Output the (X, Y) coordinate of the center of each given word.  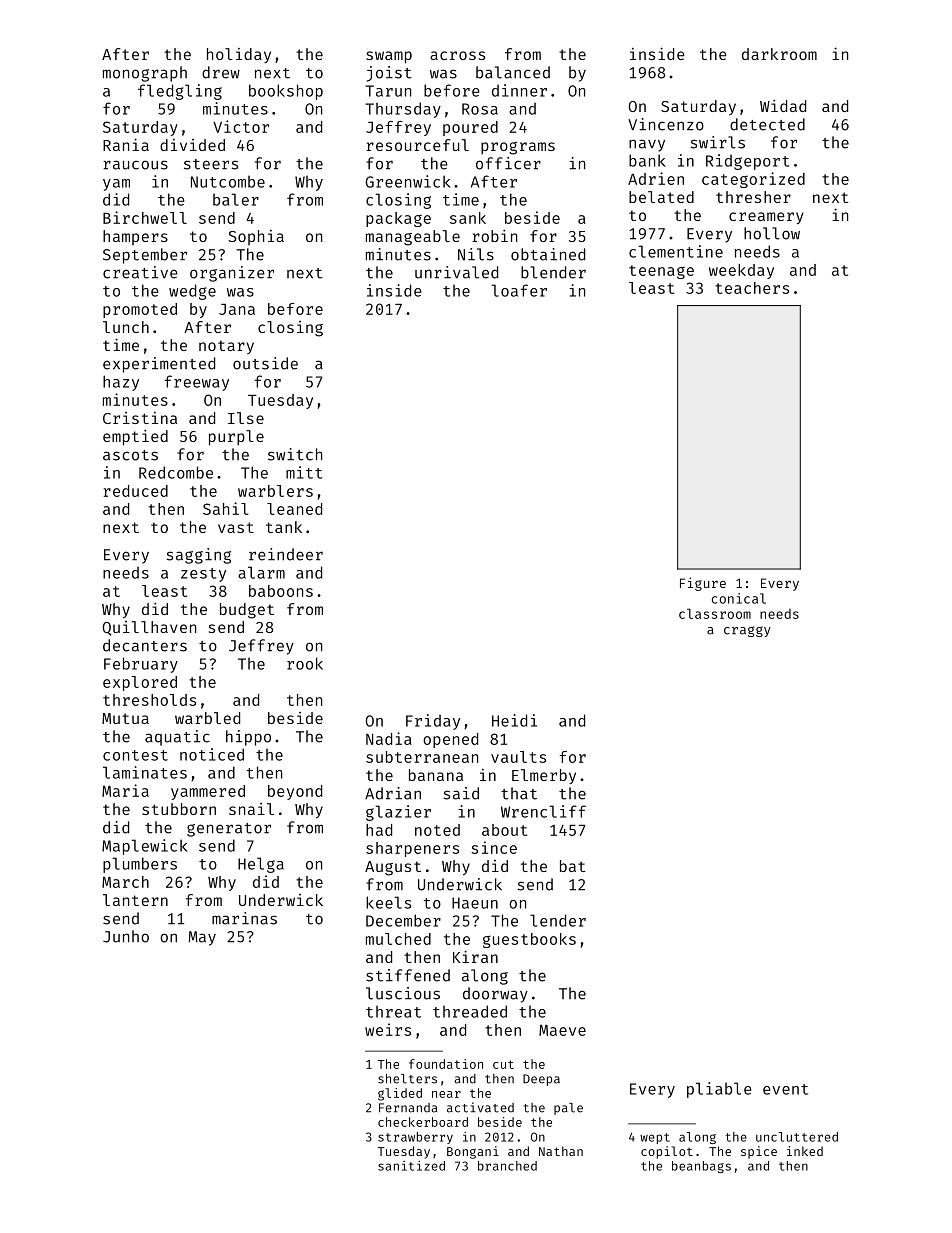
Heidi (514, 720)
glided (400, 1094)
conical (739, 598)
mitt (304, 472)
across (457, 55)
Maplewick (145, 847)
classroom (715, 613)
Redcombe (176, 472)
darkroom (779, 54)
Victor (241, 126)
